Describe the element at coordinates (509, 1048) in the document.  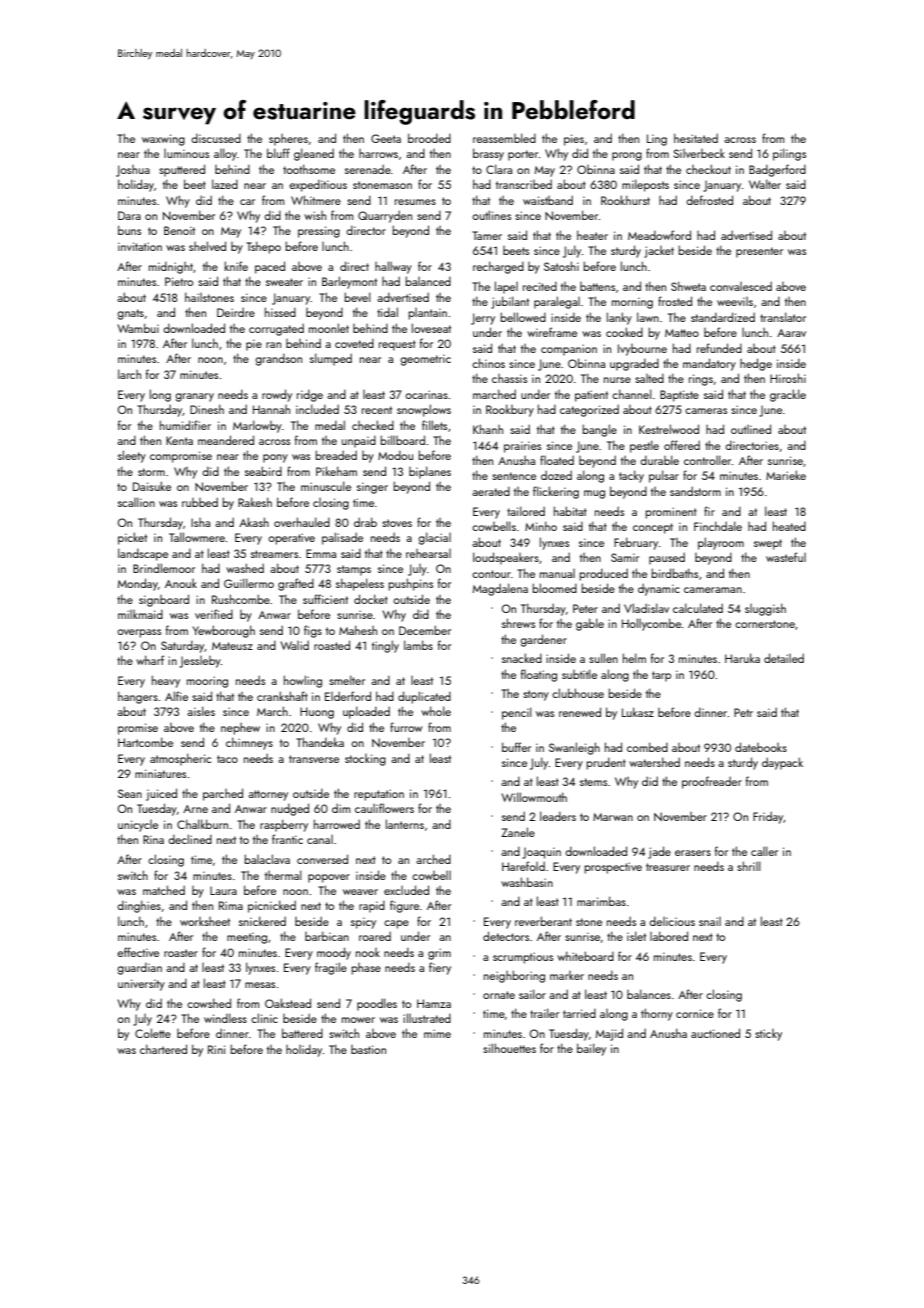
I see `silhouettes` at that location.
